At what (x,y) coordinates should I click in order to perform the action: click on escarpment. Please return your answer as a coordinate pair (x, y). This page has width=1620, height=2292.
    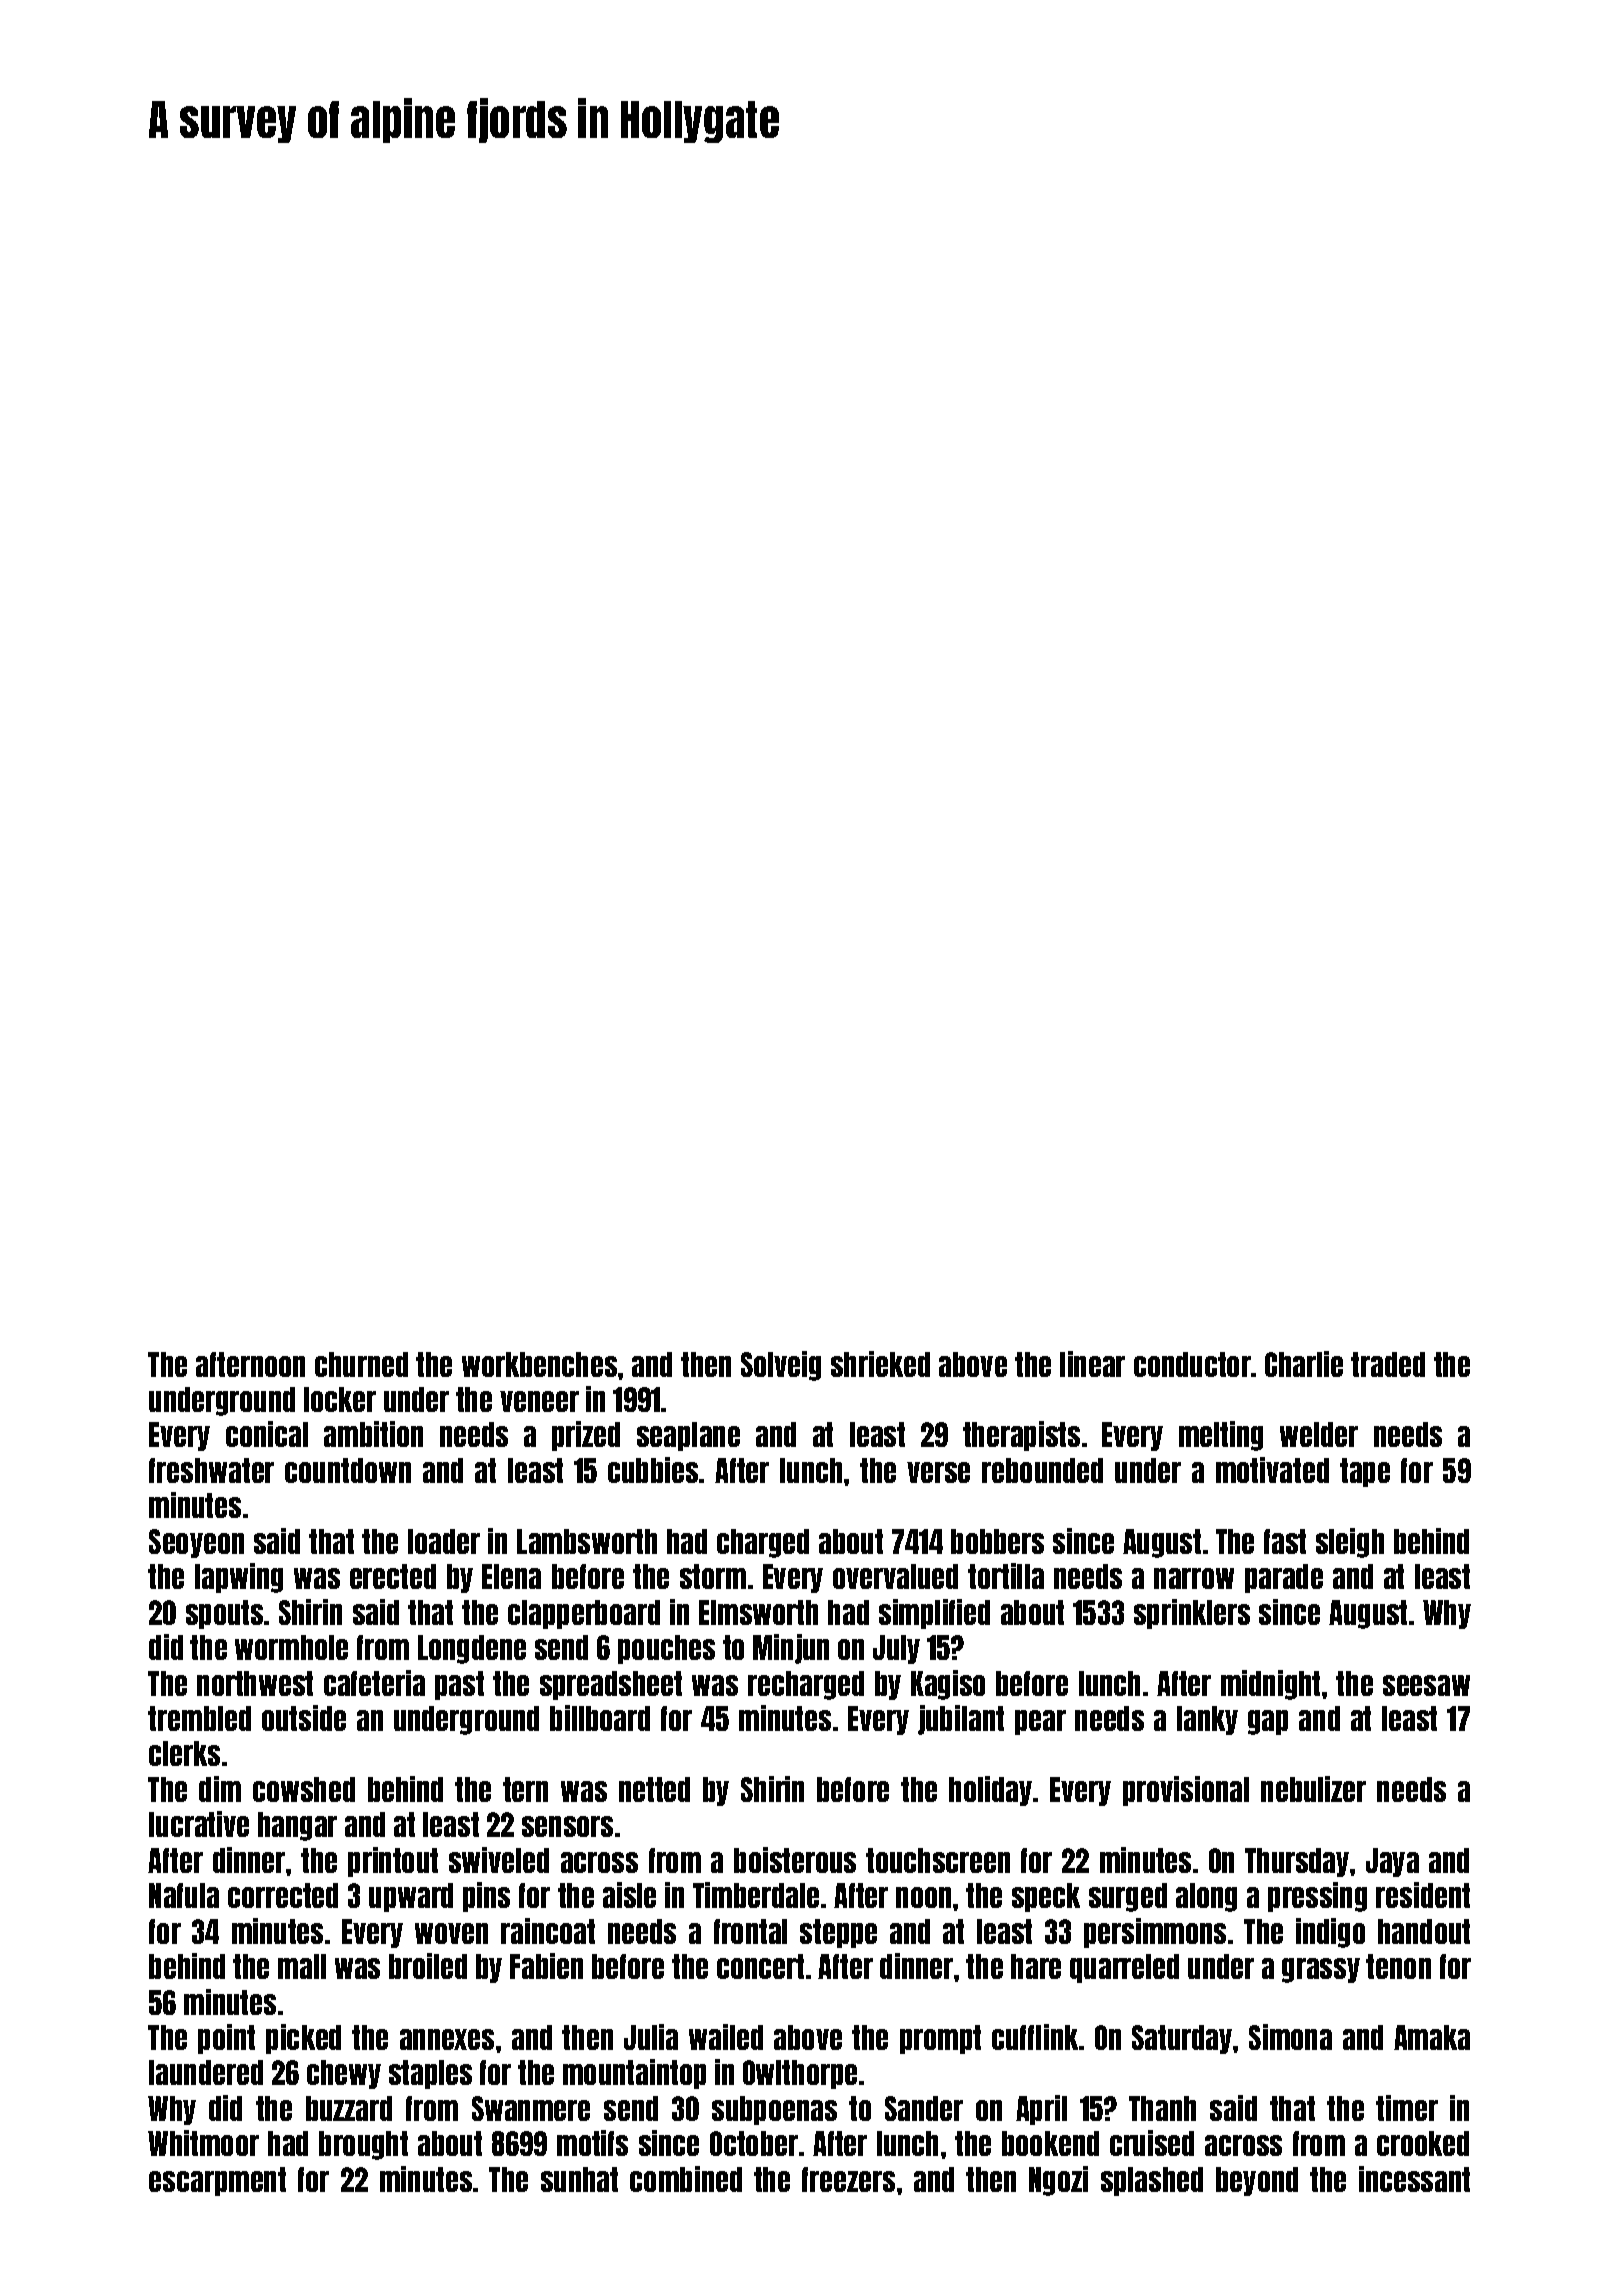
    Looking at the image, I should click on (217, 2181).
